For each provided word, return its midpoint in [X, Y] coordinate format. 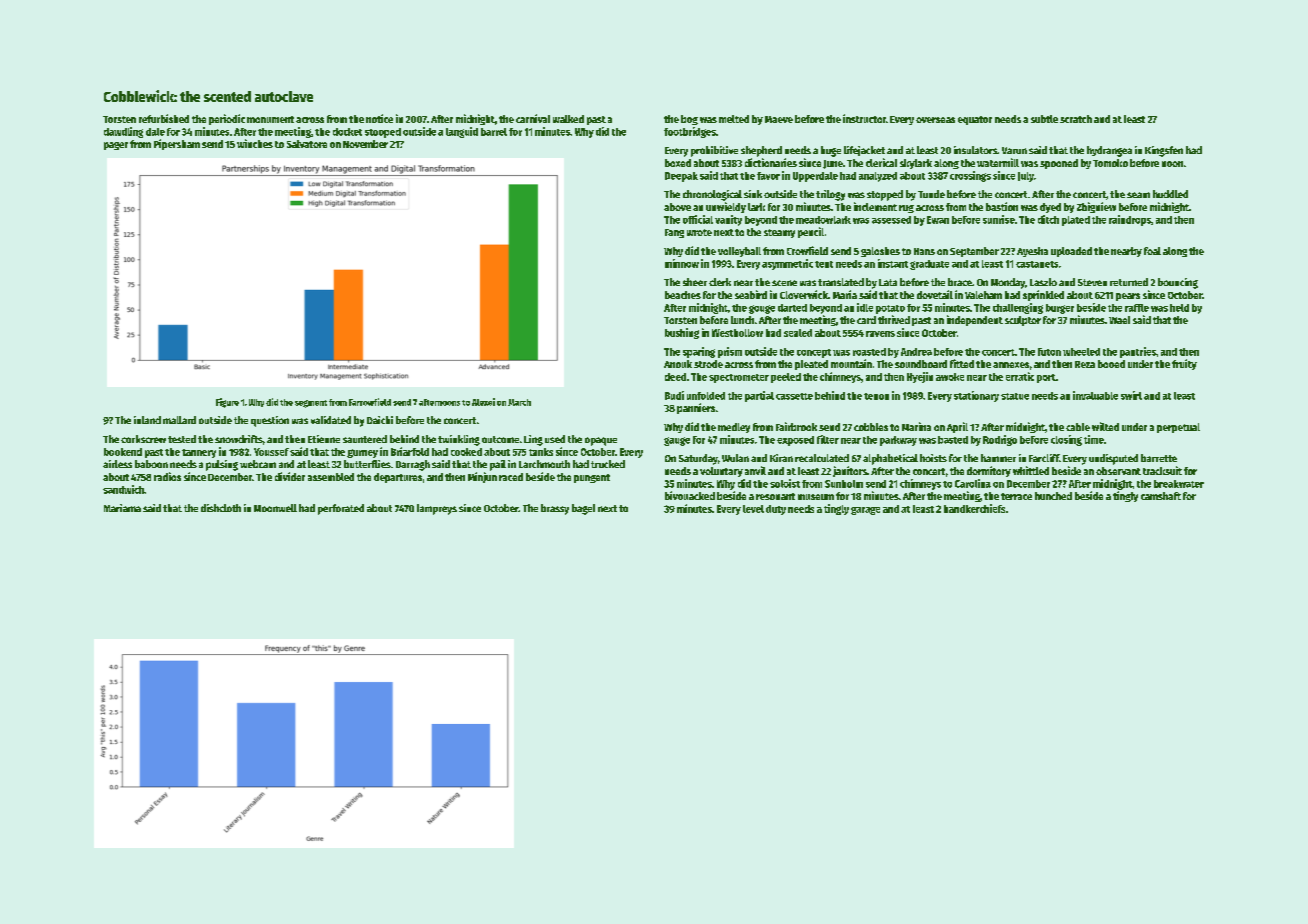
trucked [608, 464]
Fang [674, 233]
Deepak [681, 177]
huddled [1170, 194]
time [1094, 439]
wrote [699, 232]
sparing [699, 352]
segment [311, 404]
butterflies [367, 464]
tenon [876, 396]
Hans [924, 251]
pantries [1138, 352]
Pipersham [177, 144]
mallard [179, 420]
